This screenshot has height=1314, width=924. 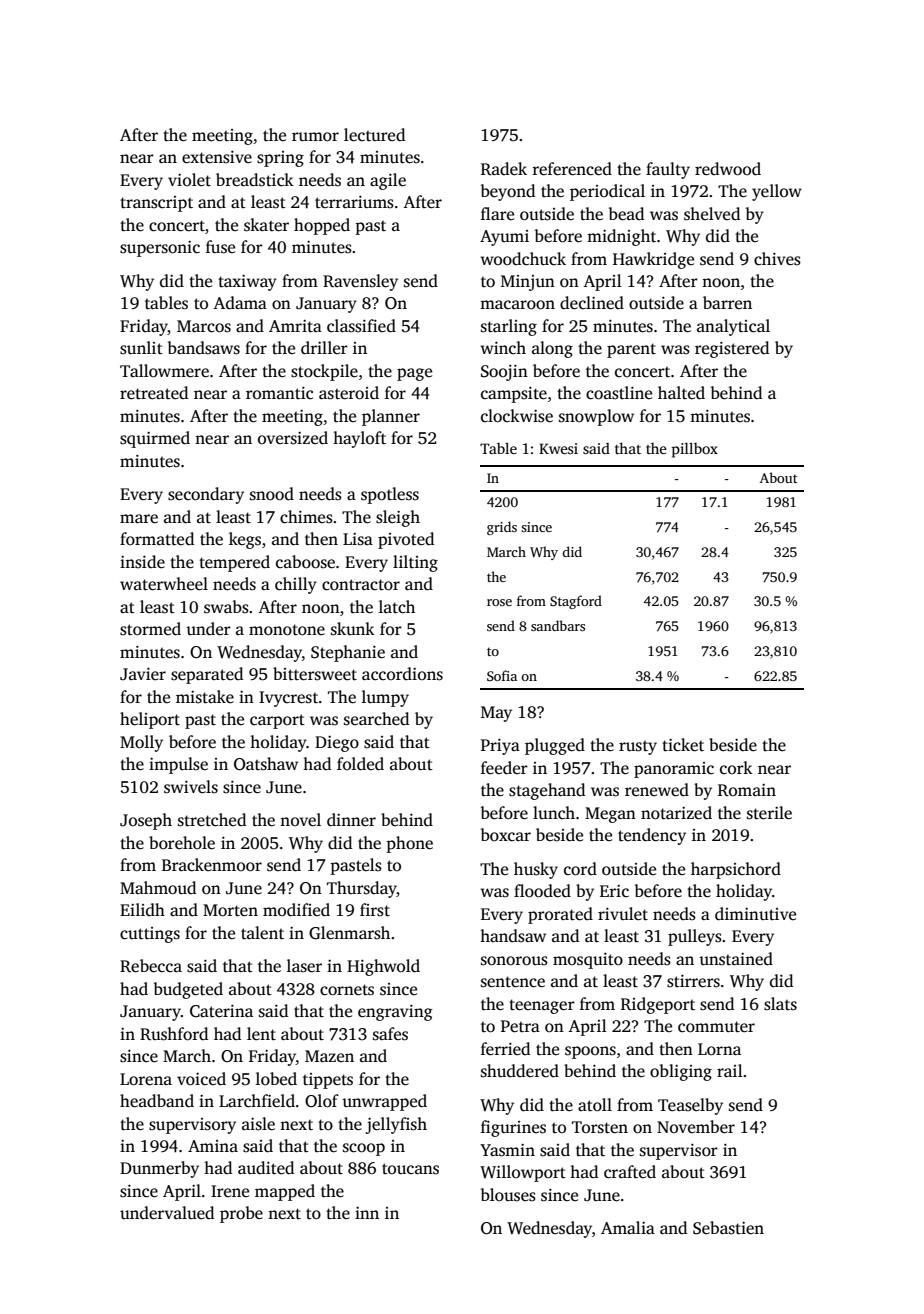 What do you see at coordinates (364, 1149) in the screenshot?
I see `scoop` at bounding box center [364, 1149].
